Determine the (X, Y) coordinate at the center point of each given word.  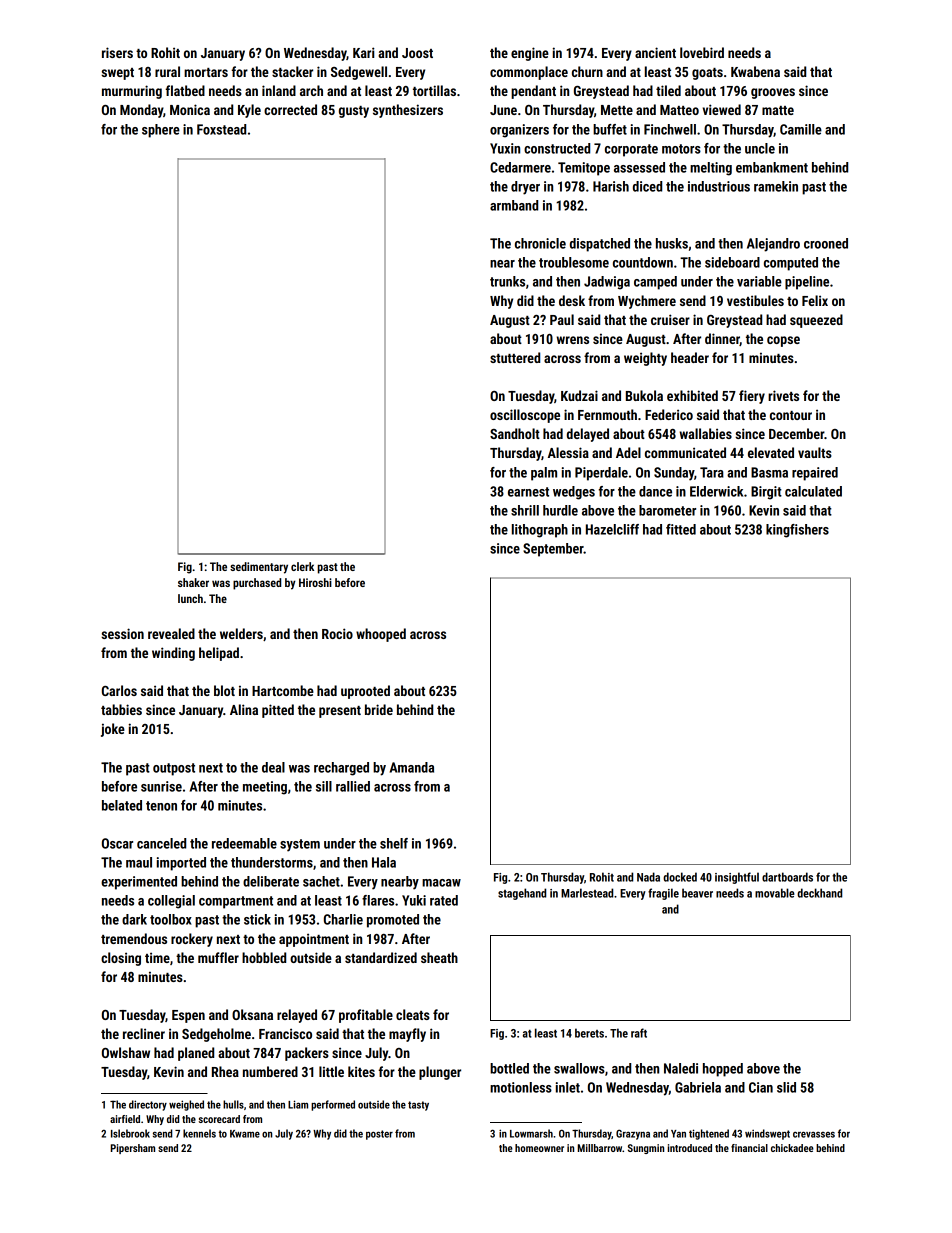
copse (783, 341)
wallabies (706, 433)
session (122, 633)
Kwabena (755, 71)
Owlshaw (126, 1052)
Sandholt (515, 433)
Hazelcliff (612, 529)
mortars (206, 72)
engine (530, 54)
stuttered (515, 357)
